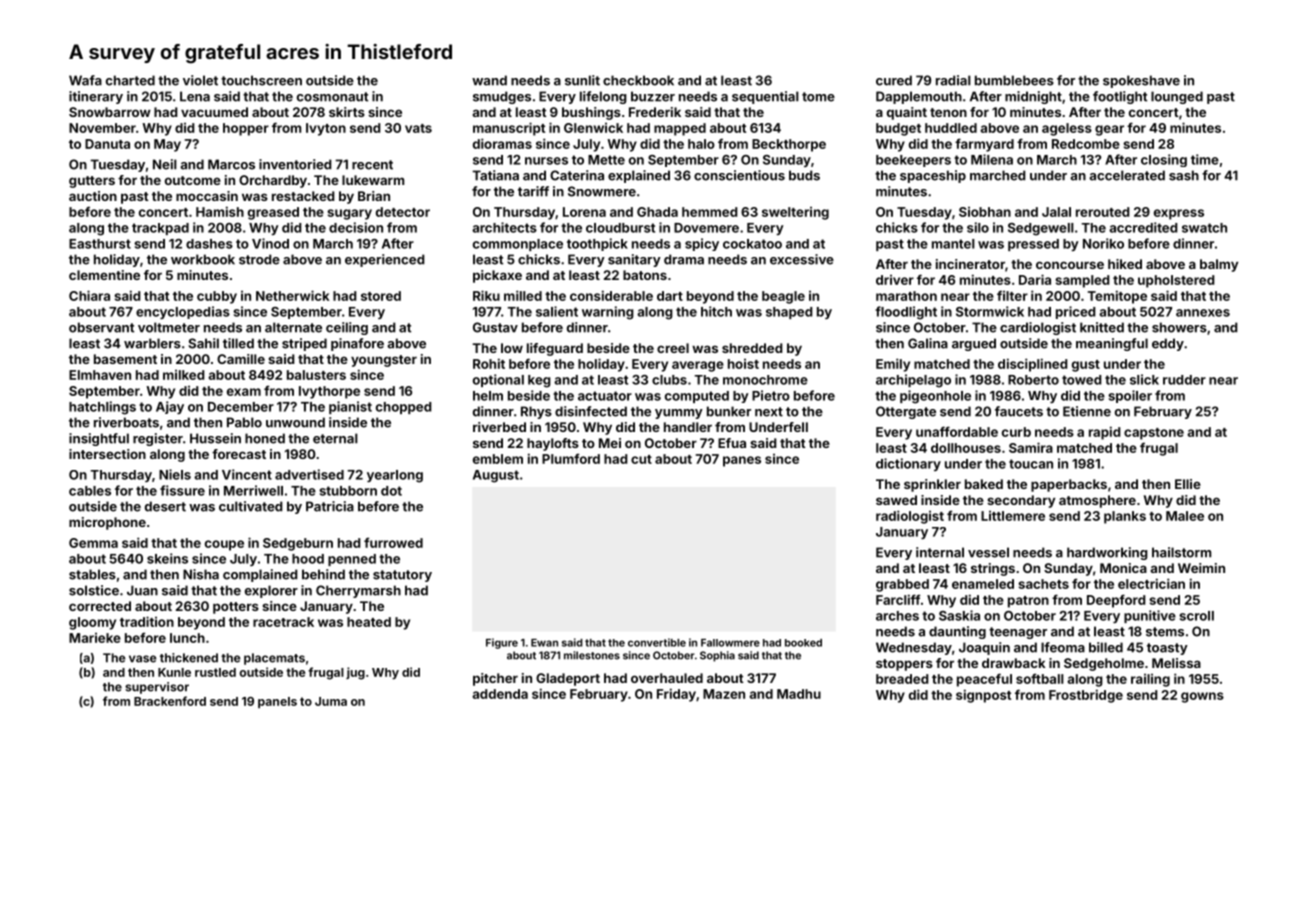 The height and width of the image is (924, 1308). I want to click on Friday, so click(676, 695).
